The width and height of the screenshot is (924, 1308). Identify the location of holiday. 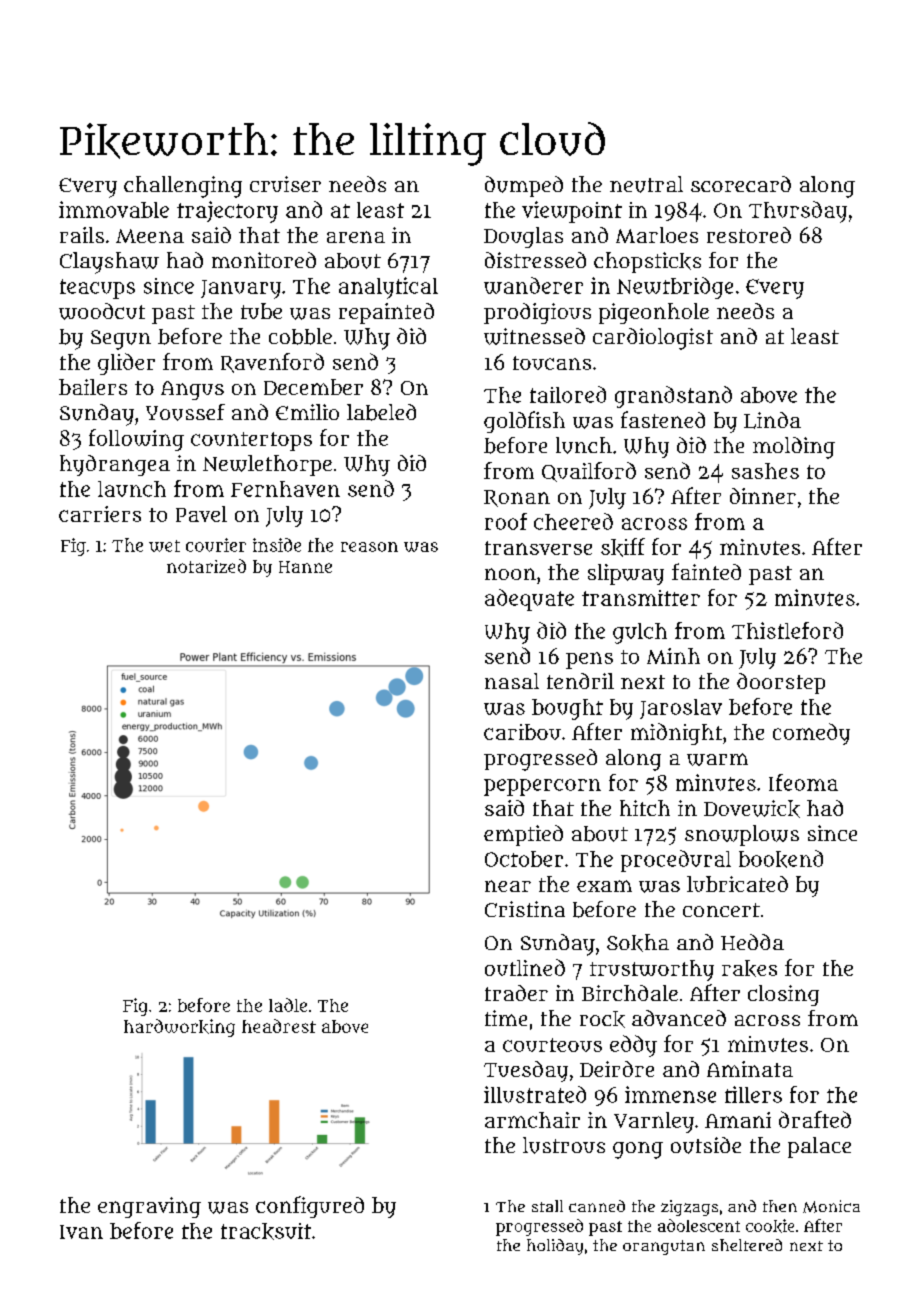
(555, 1247).
